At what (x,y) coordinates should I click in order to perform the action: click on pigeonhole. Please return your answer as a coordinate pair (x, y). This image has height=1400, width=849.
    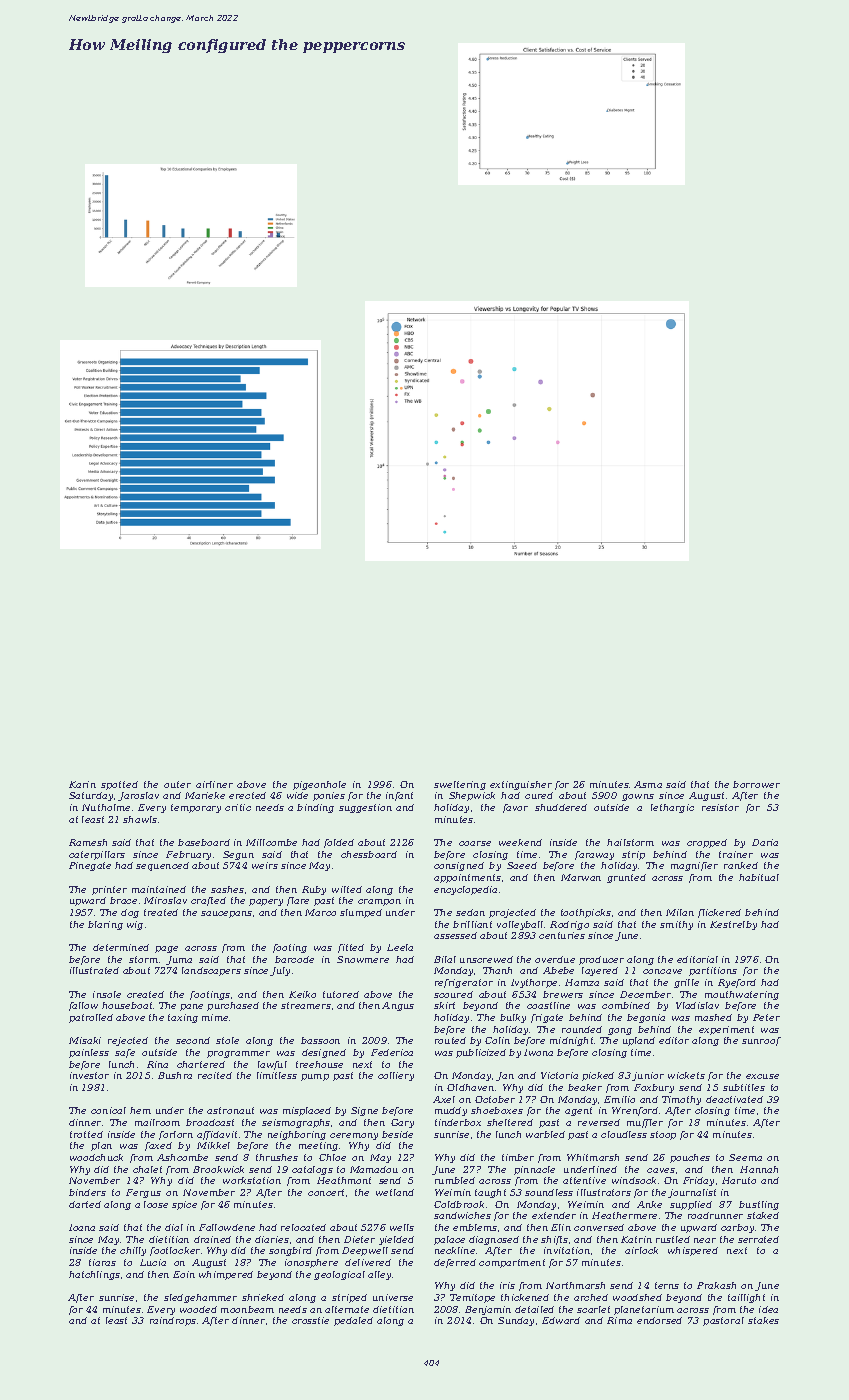
    Looking at the image, I should click on (319, 785).
